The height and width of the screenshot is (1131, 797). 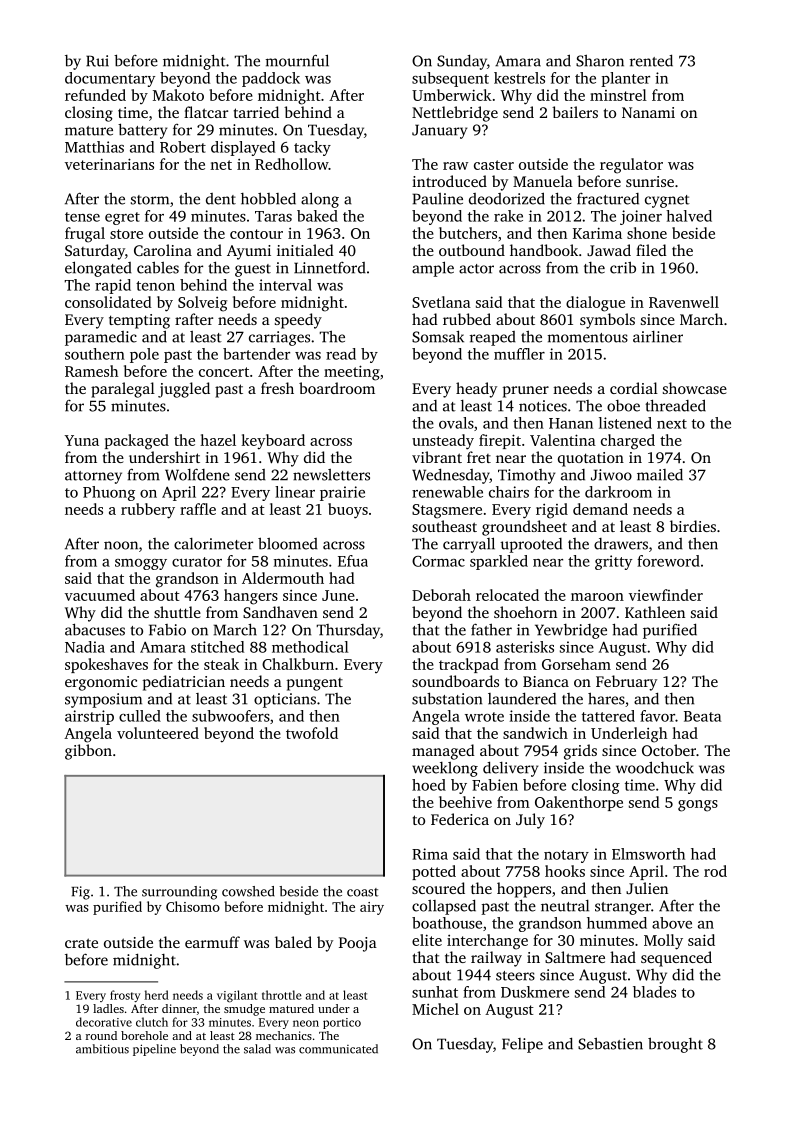 What do you see at coordinates (447, 923) in the screenshot?
I see `boathouse` at bounding box center [447, 923].
